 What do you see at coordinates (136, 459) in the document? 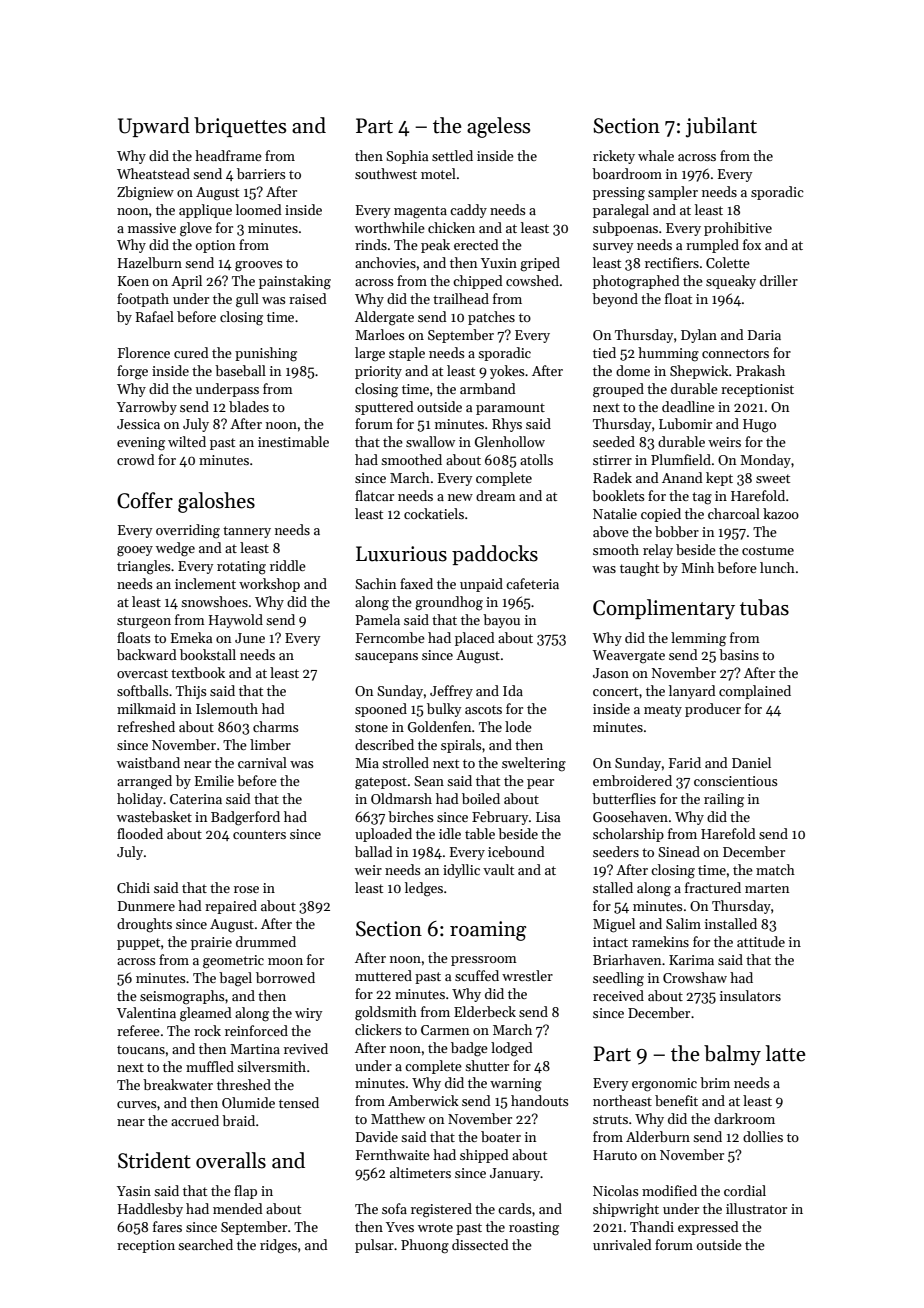
I see `crowd` at bounding box center [136, 459].
